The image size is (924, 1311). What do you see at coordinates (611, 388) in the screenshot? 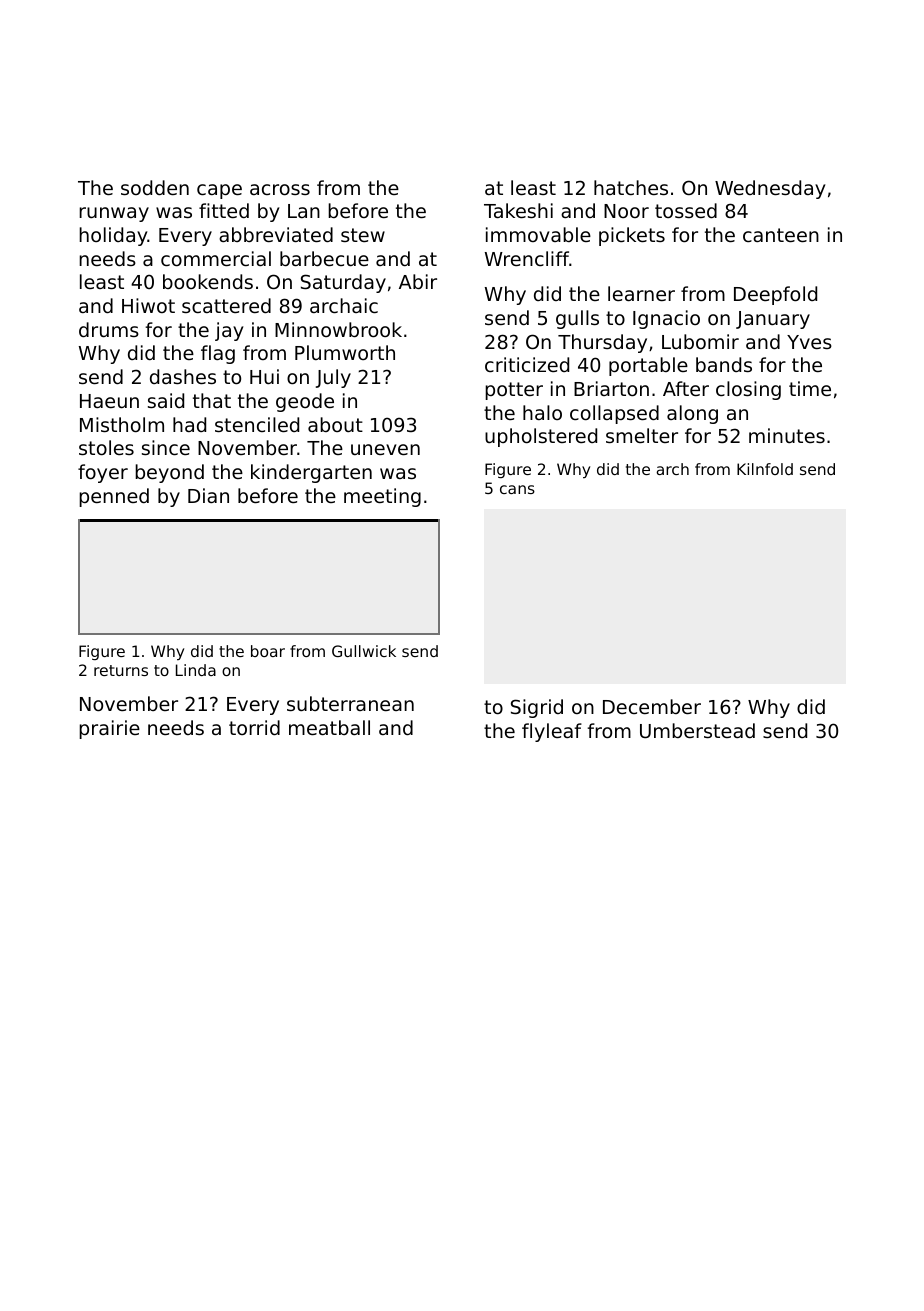
I see `Briarton` at bounding box center [611, 388].
